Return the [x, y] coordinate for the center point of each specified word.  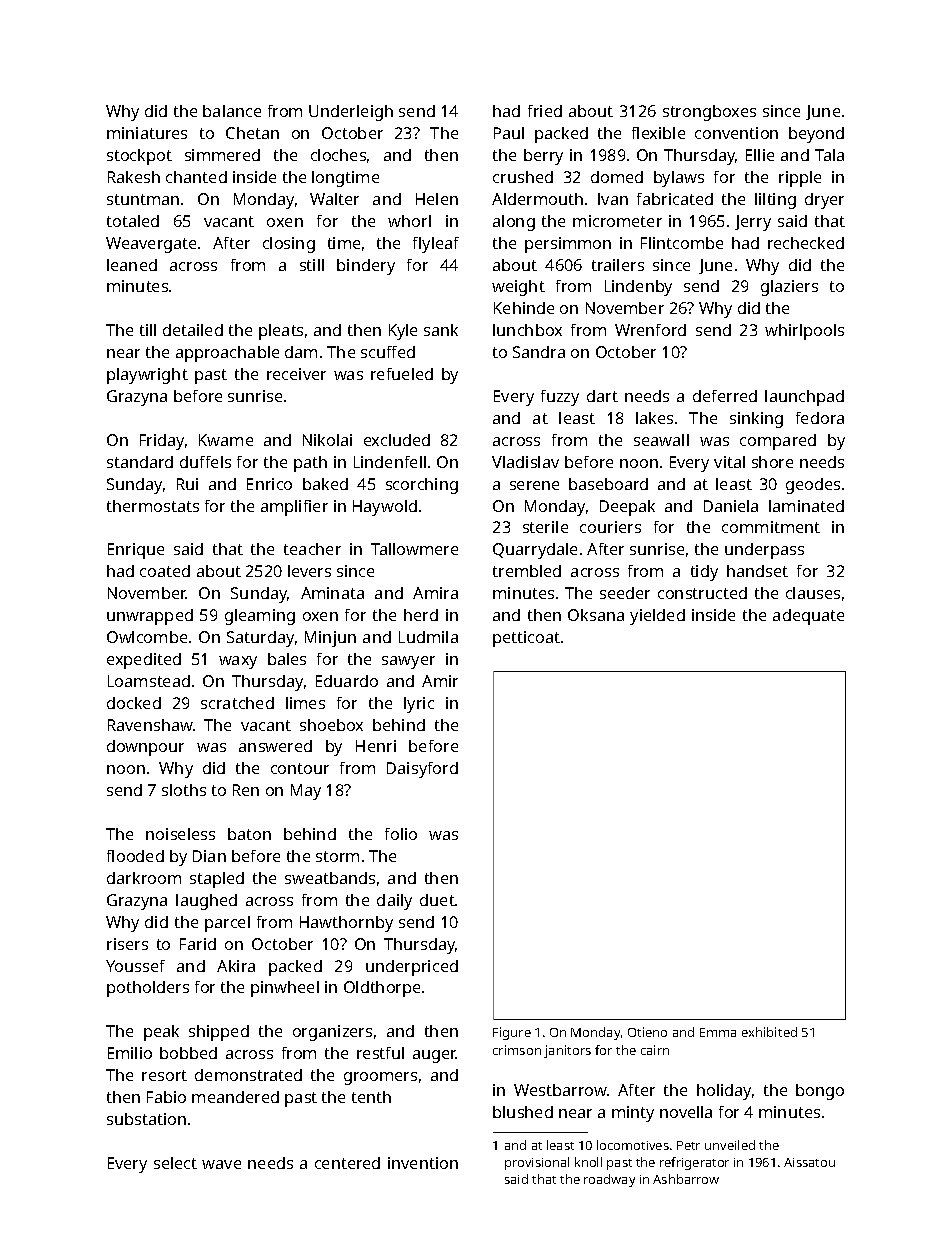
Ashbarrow [686, 1179]
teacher [312, 549]
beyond [816, 135]
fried [545, 111]
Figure [512, 1033]
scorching [422, 486]
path [310, 464]
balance [232, 111]
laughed [206, 902]
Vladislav [525, 462]
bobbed [188, 1053]
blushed [523, 1112]
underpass [764, 551]
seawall [661, 440]
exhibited [769, 1032]
